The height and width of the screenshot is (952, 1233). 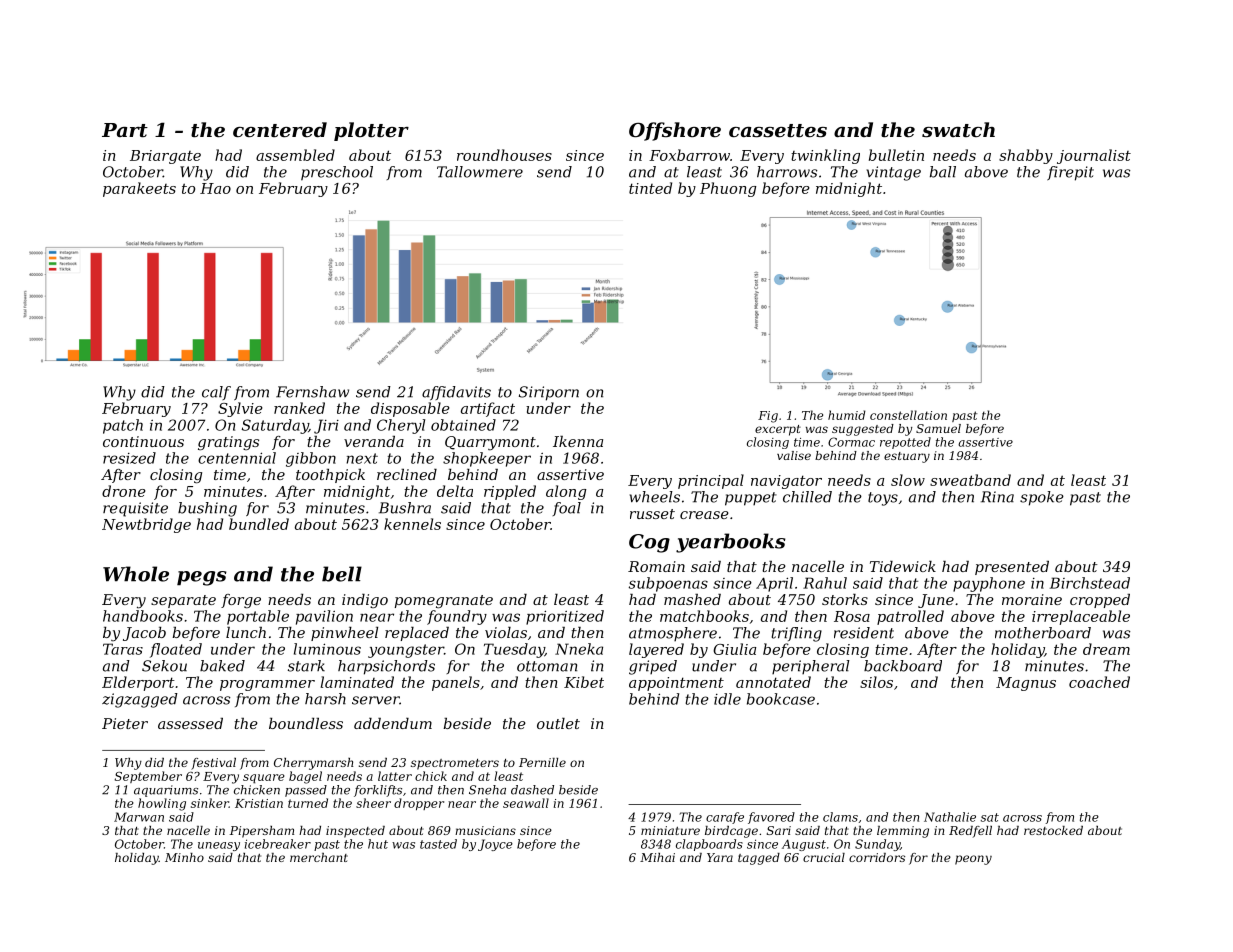 What do you see at coordinates (894, 173) in the screenshot?
I see `vintage` at bounding box center [894, 173].
